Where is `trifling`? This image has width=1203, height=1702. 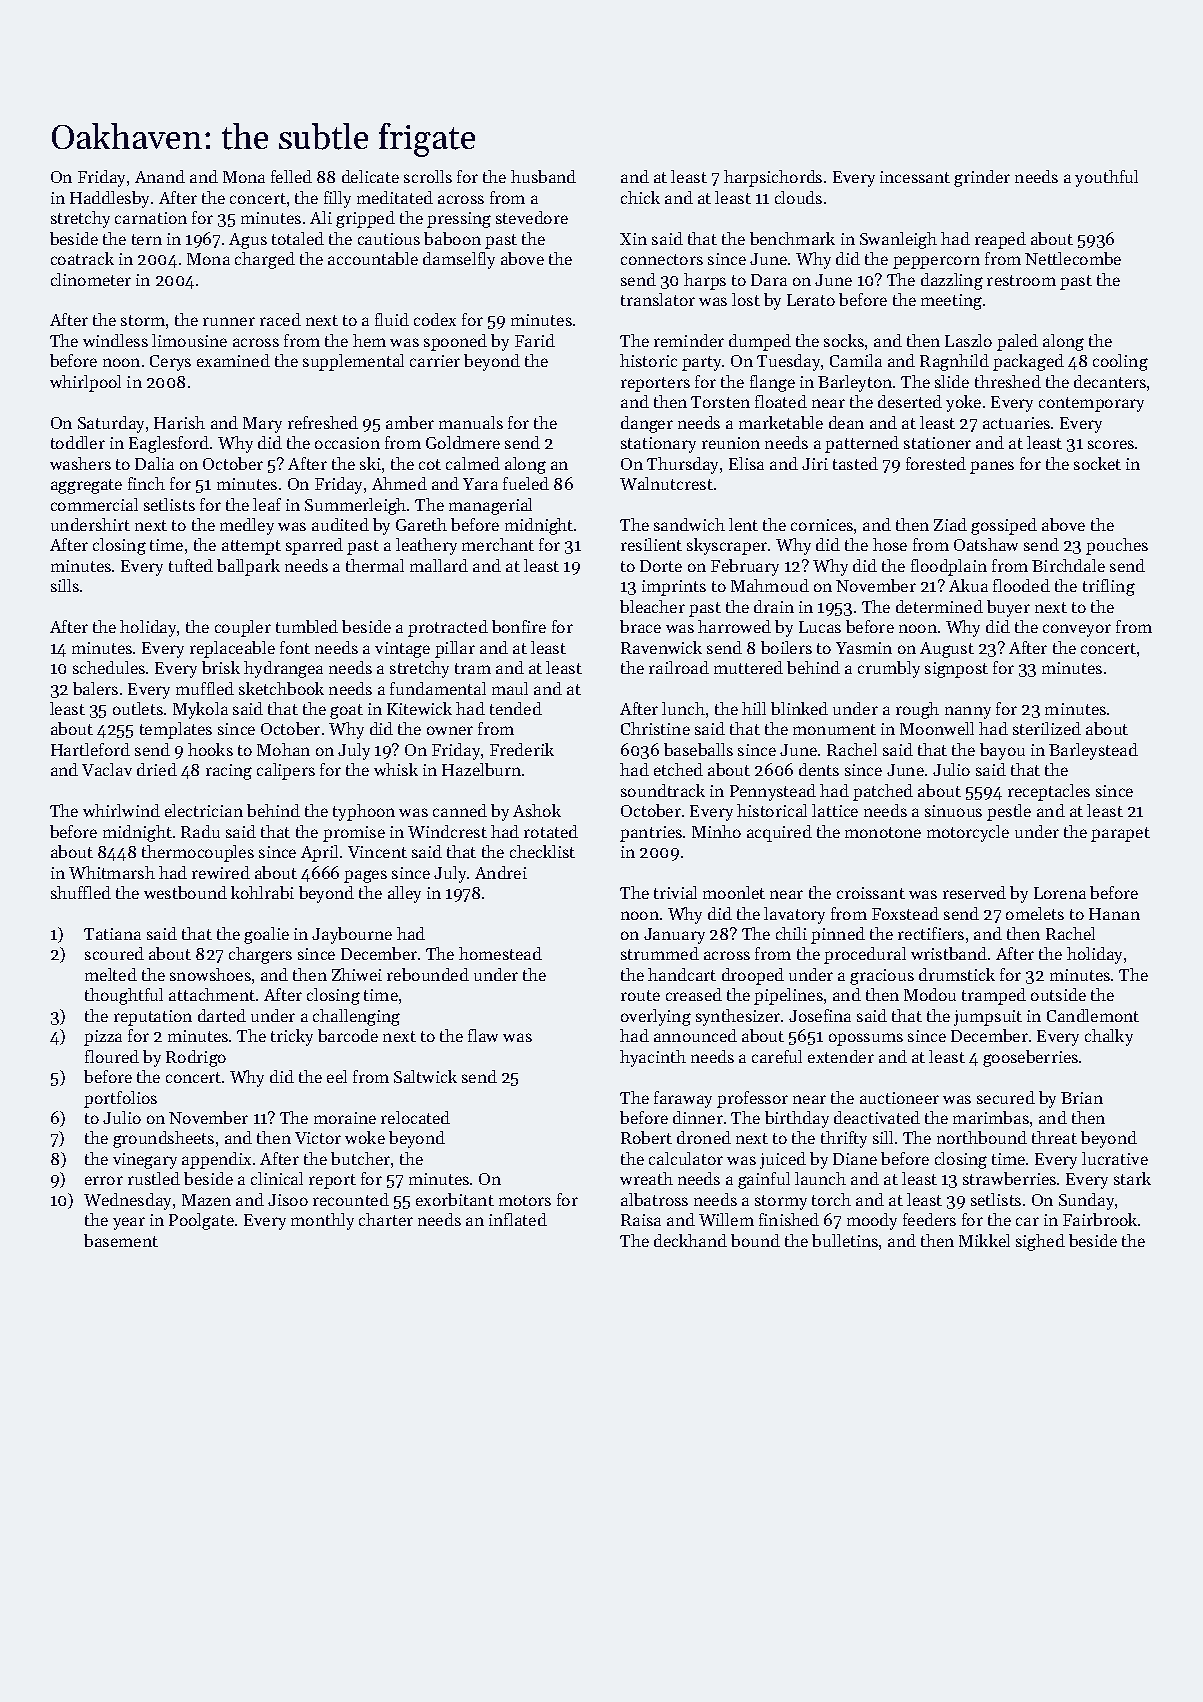 trifling is located at coordinates (1109, 587).
